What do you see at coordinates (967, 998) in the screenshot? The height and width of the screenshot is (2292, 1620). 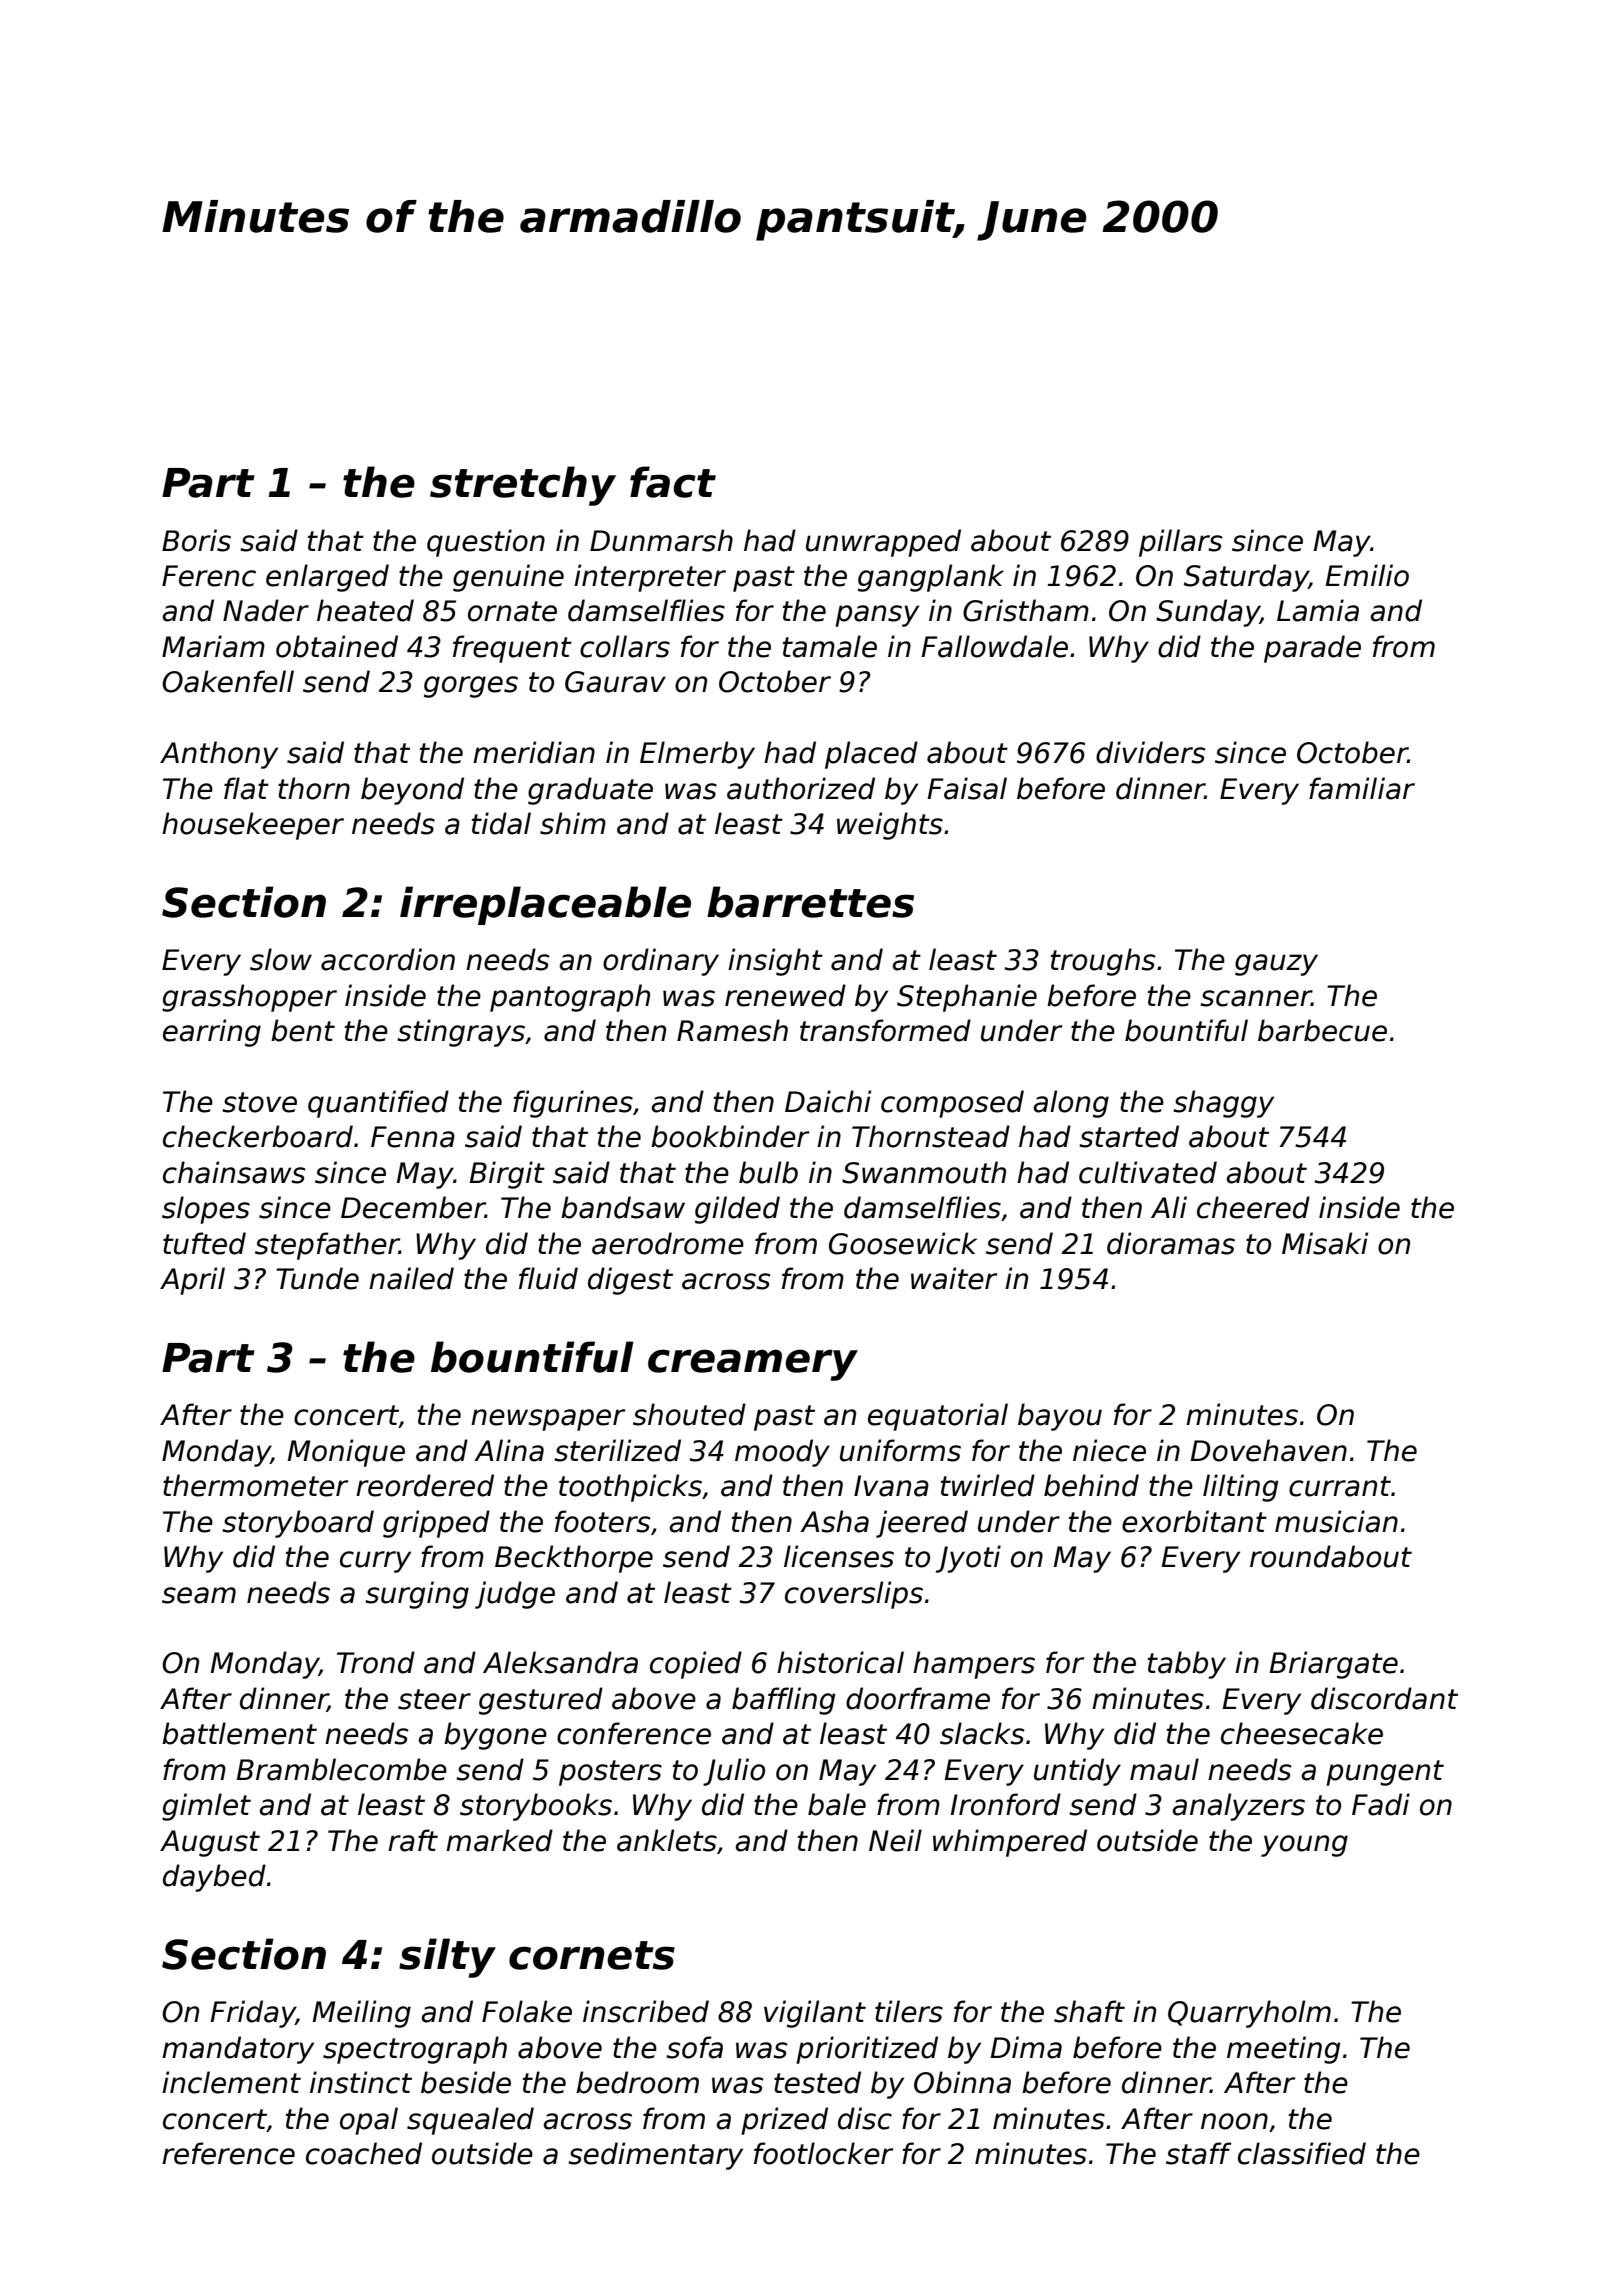 I see `Stephanie` at bounding box center [967, 998].
